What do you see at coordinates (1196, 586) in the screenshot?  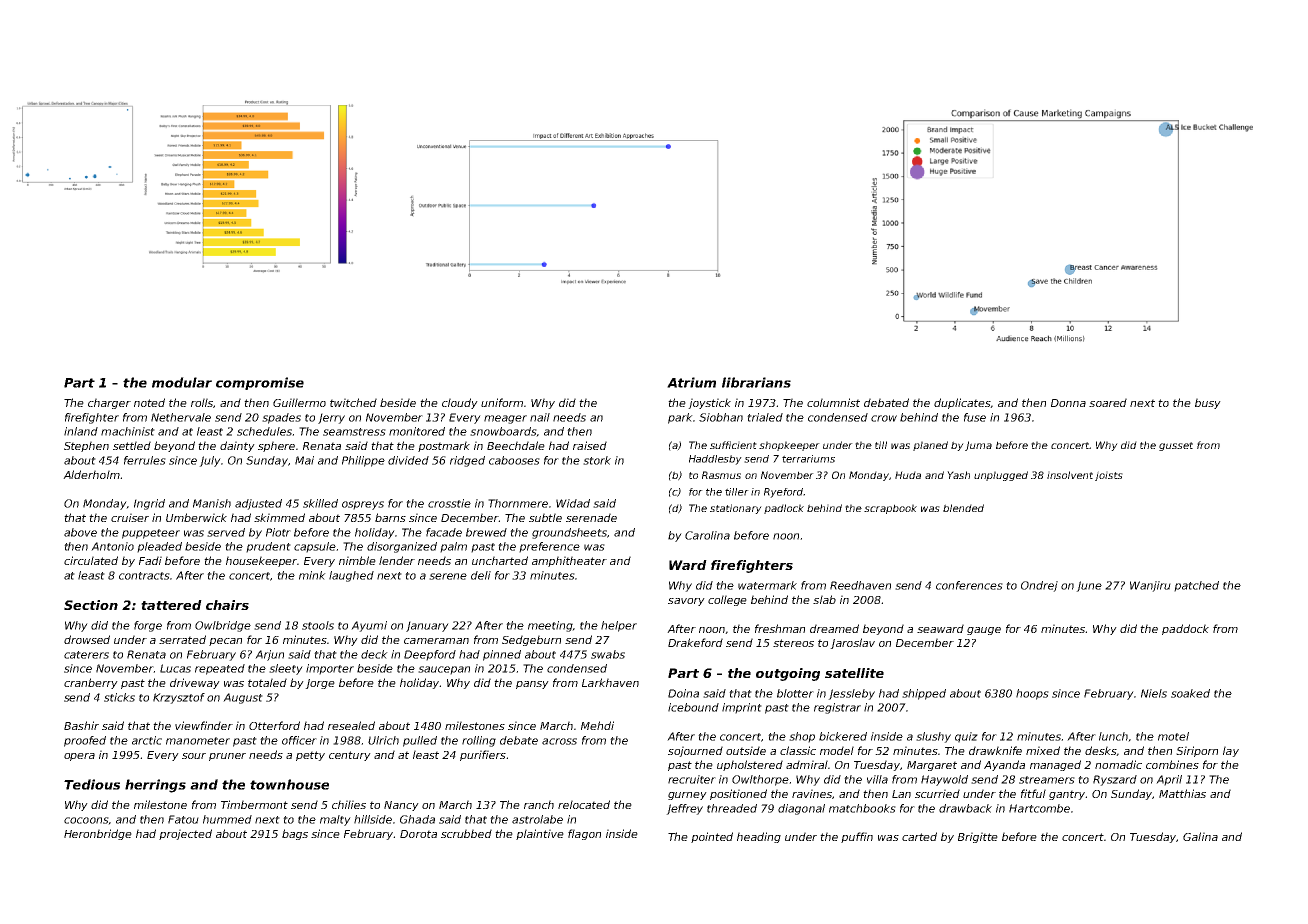 I see `patched` at bounding box center [1196, 586].
